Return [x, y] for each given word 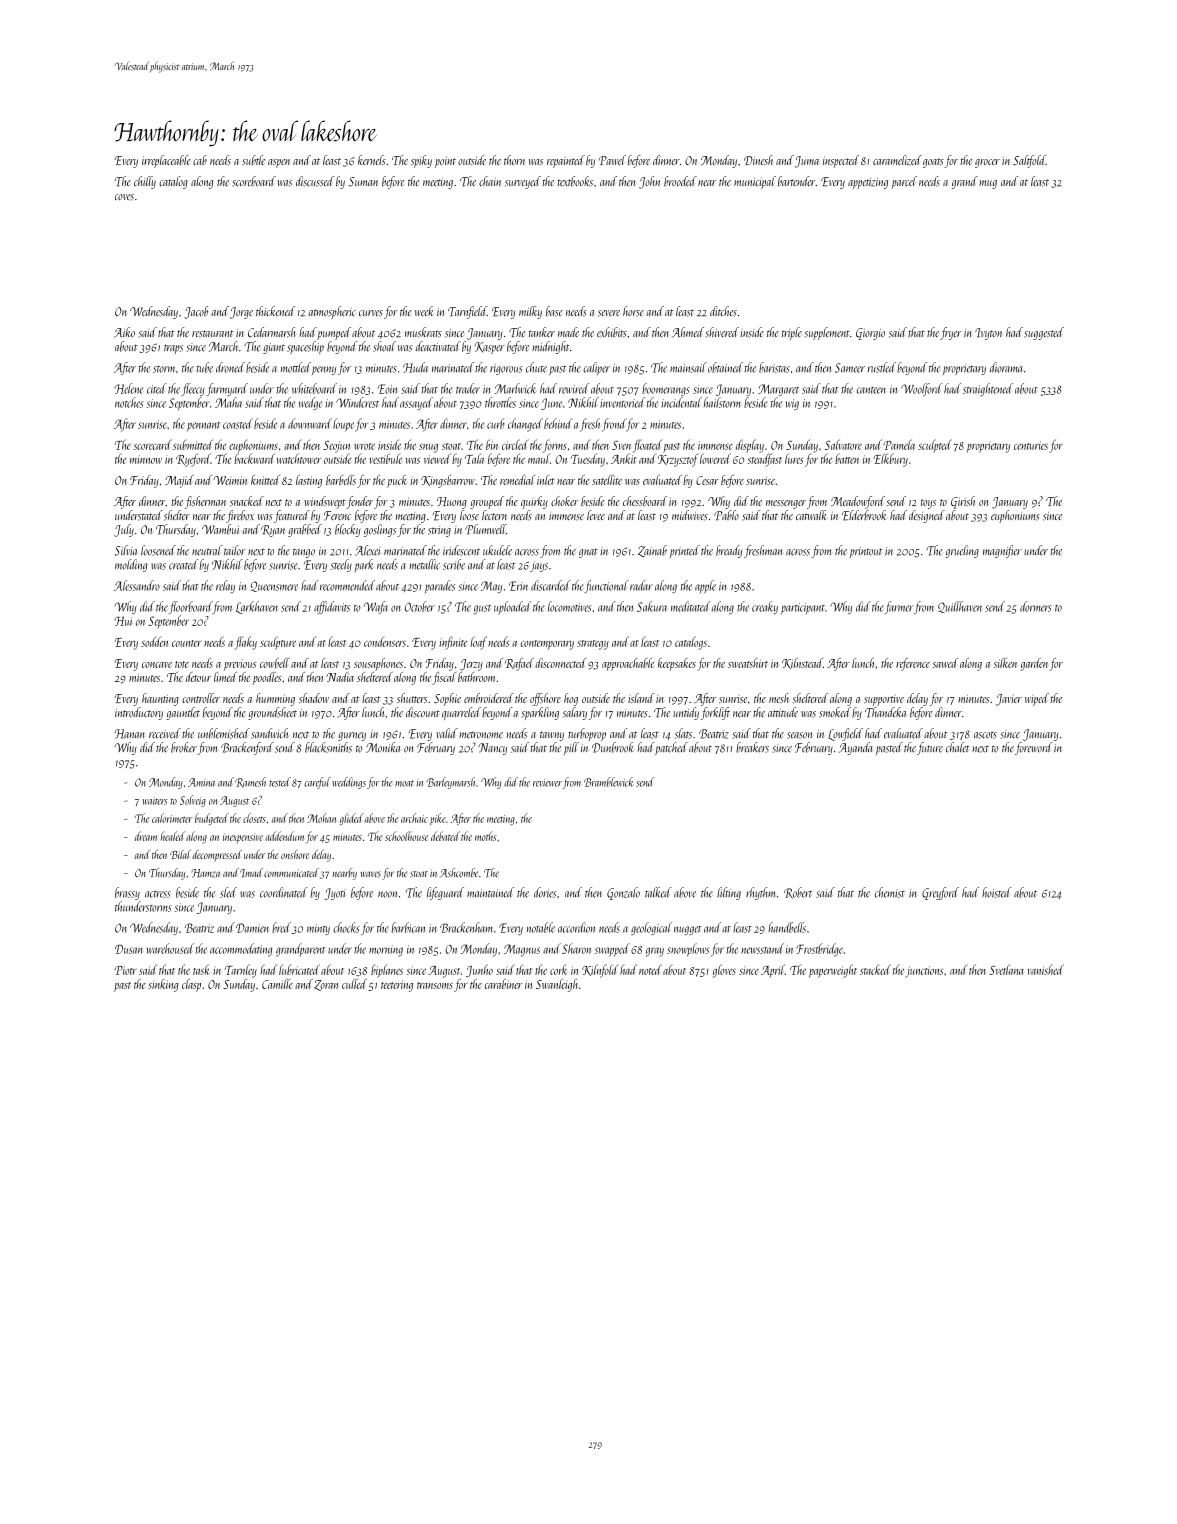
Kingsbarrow [448, 481]
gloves [724, 971]
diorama [1006, 367]
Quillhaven [960, 607]
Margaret [778, 390]
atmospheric [332, 312]
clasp [191, 985]
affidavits [332, 607]
